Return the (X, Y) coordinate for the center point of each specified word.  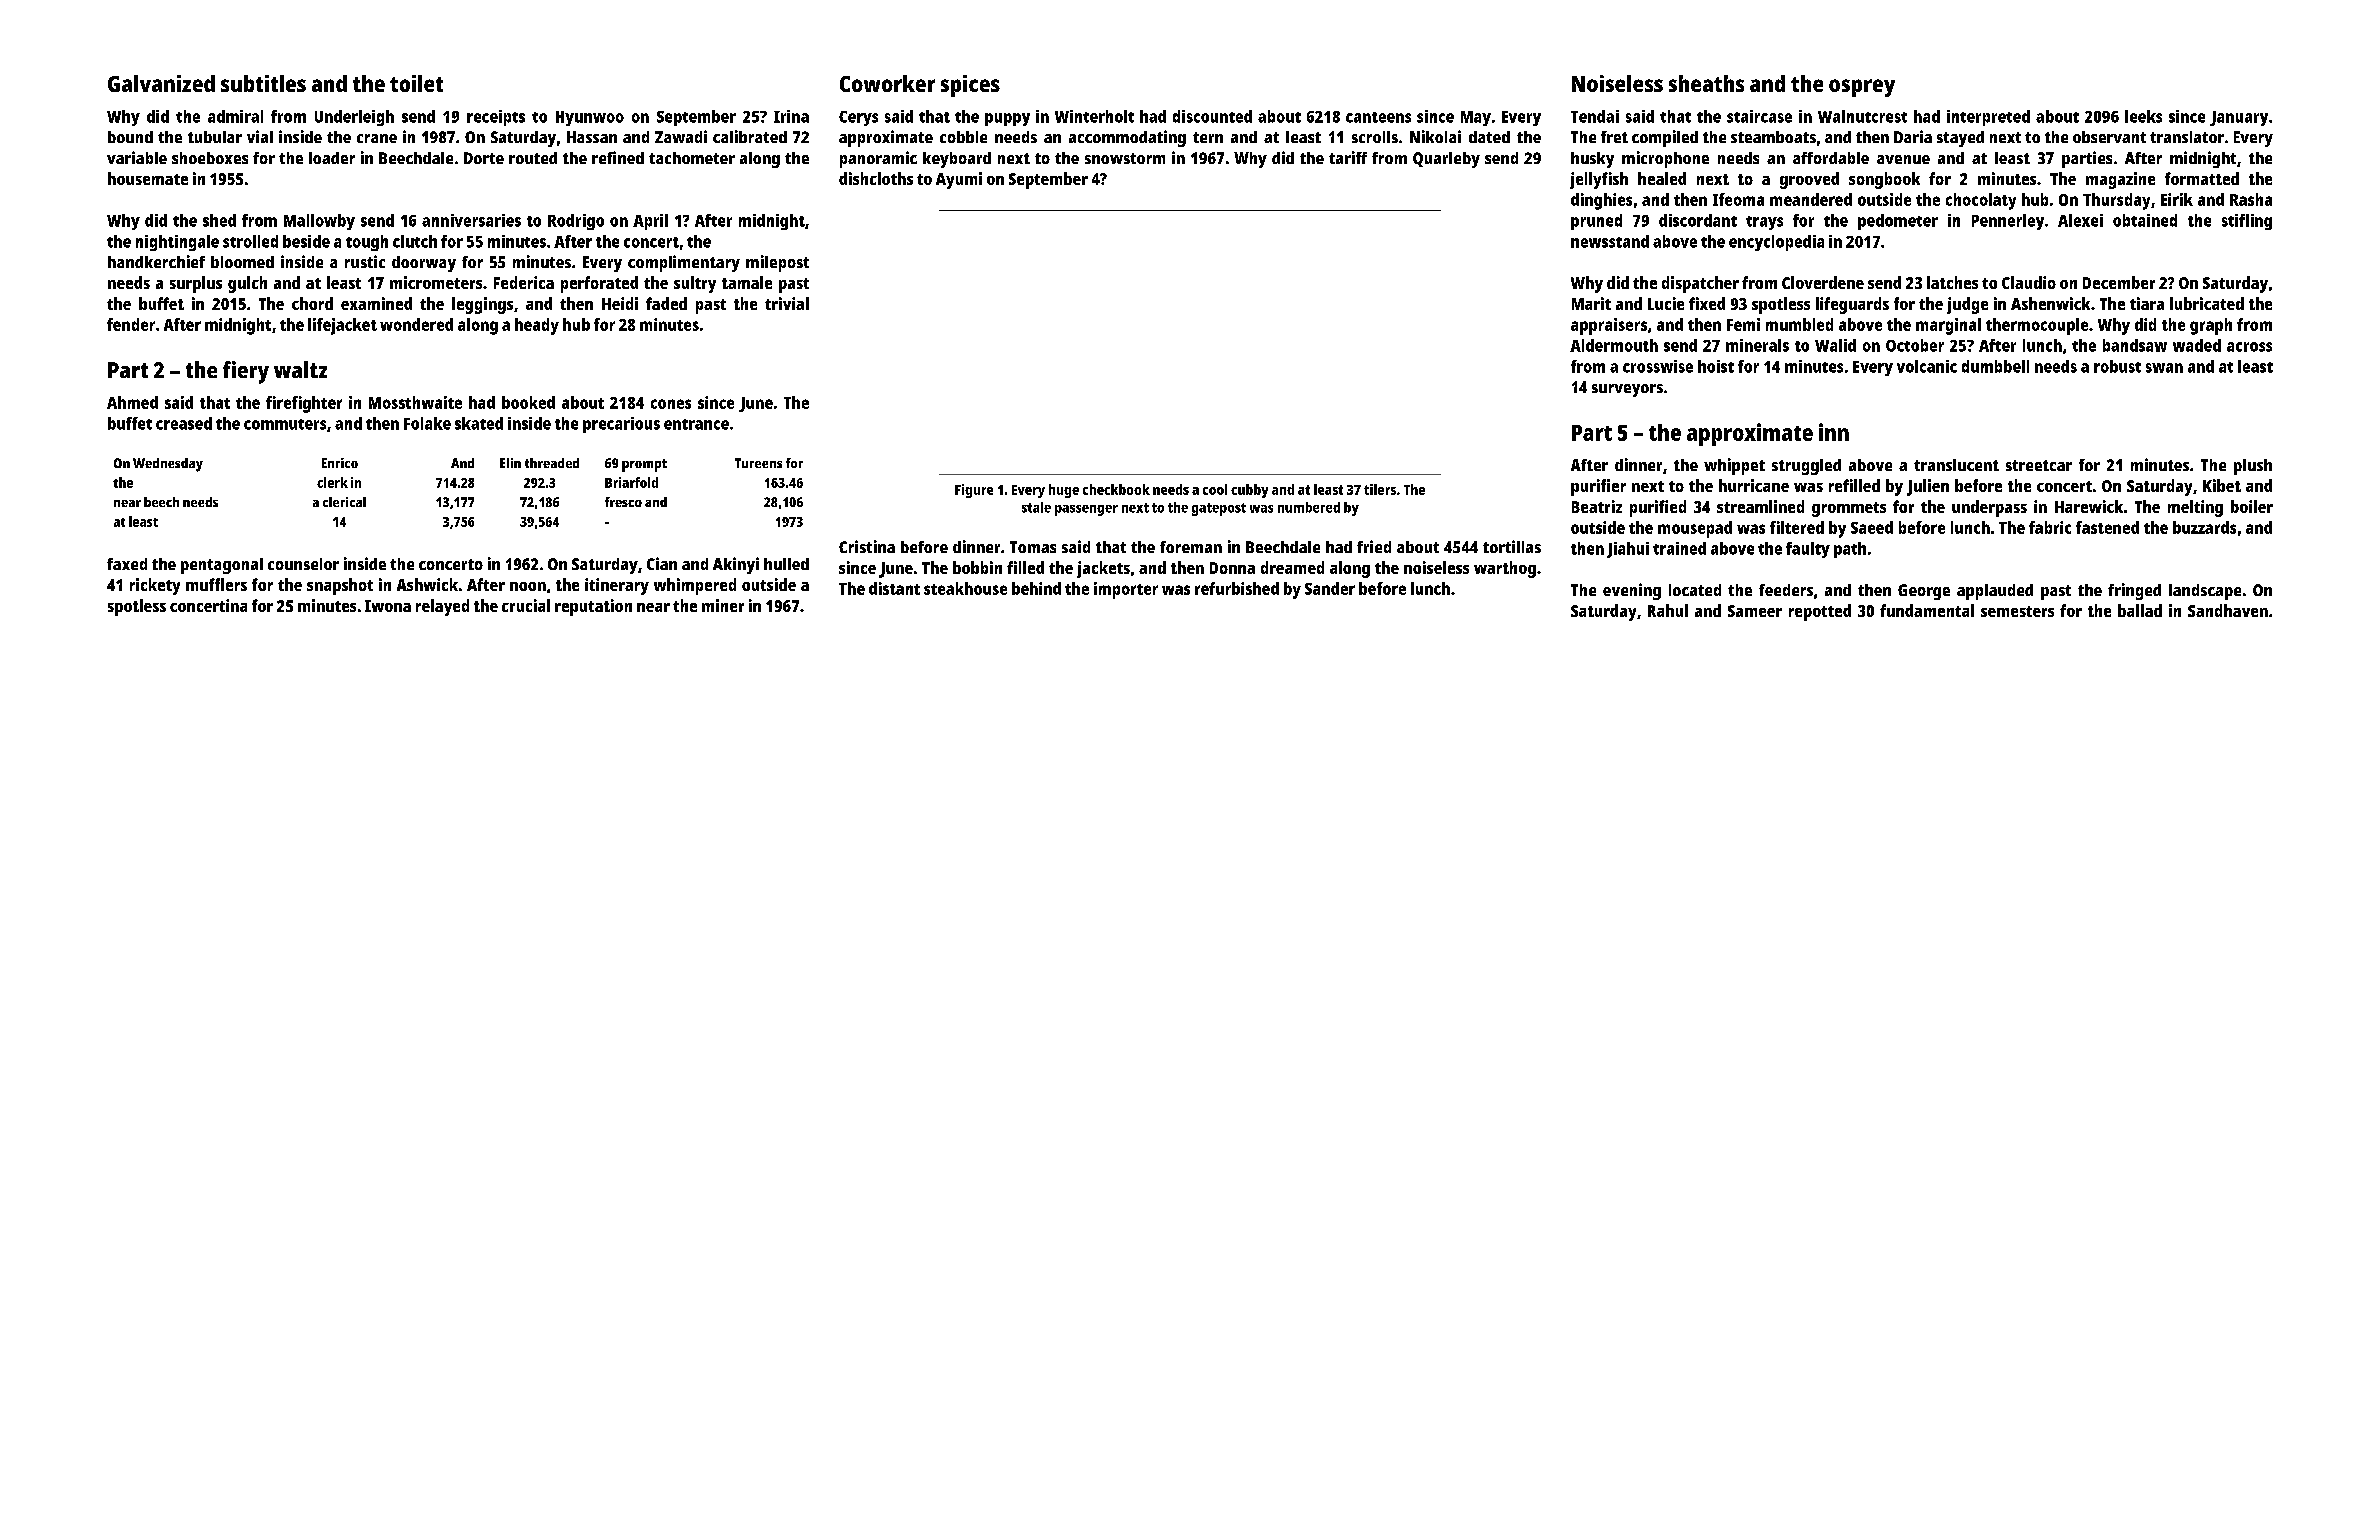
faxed (127, 564)
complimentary (684, 263)
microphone (1665, 159)
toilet (416, 83)
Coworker (887, 83)
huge (1064, 491)
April (650, 222)
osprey (1862, 88)
